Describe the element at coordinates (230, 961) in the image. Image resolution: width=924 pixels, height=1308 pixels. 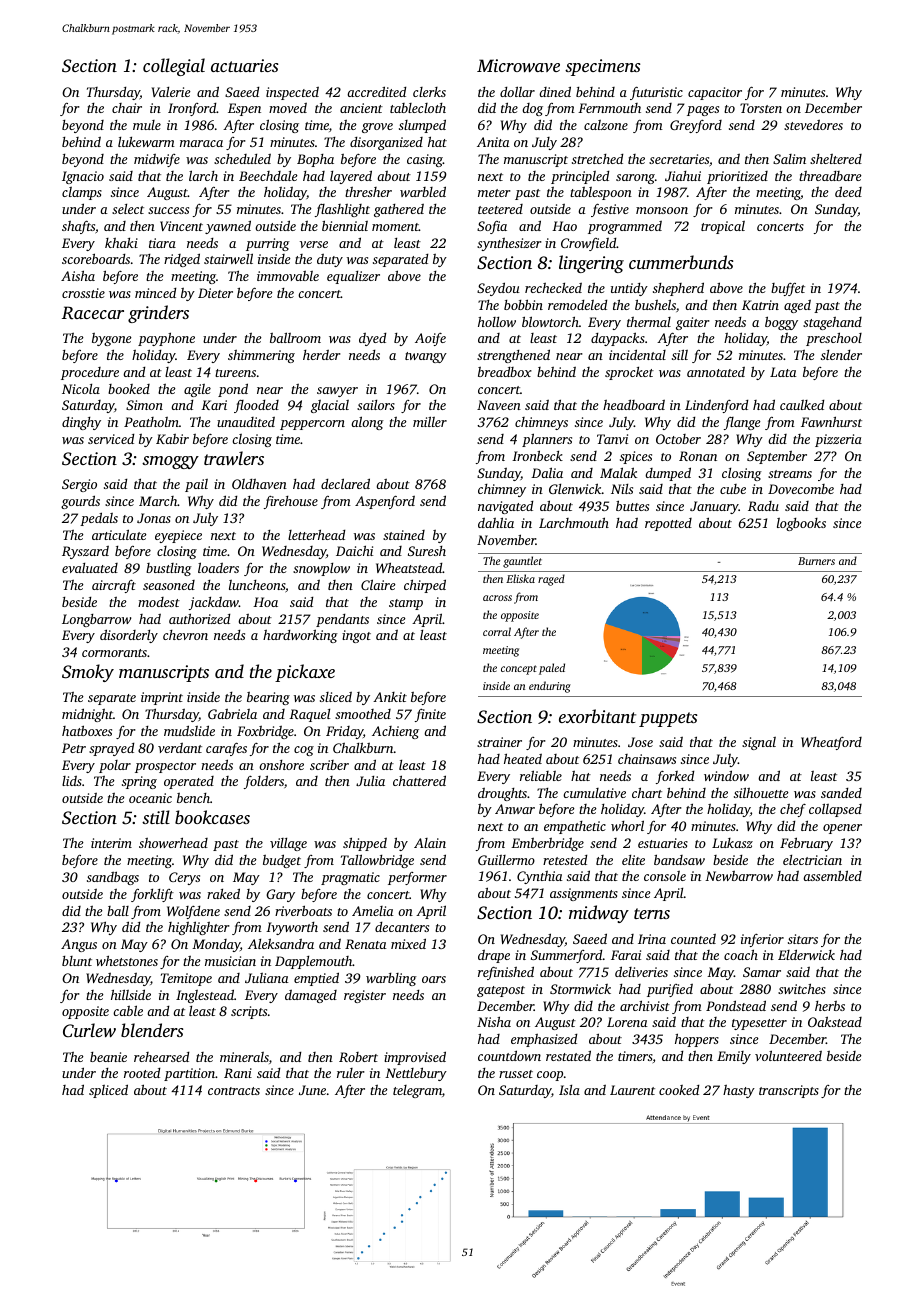
I see `musician` at that location.
